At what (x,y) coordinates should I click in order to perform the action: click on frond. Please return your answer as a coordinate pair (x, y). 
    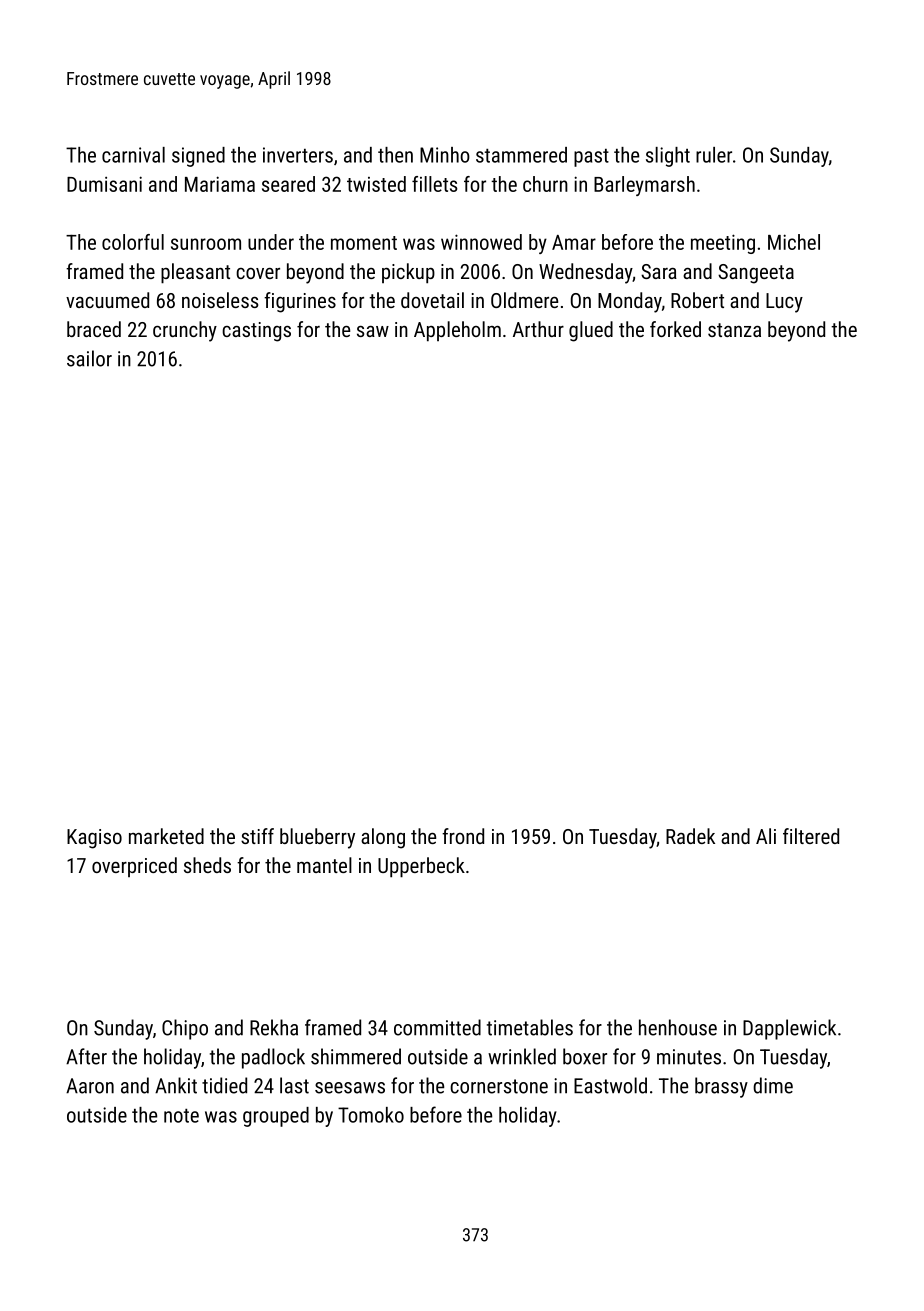
    Looking at the image, I should click on (463, 836).
